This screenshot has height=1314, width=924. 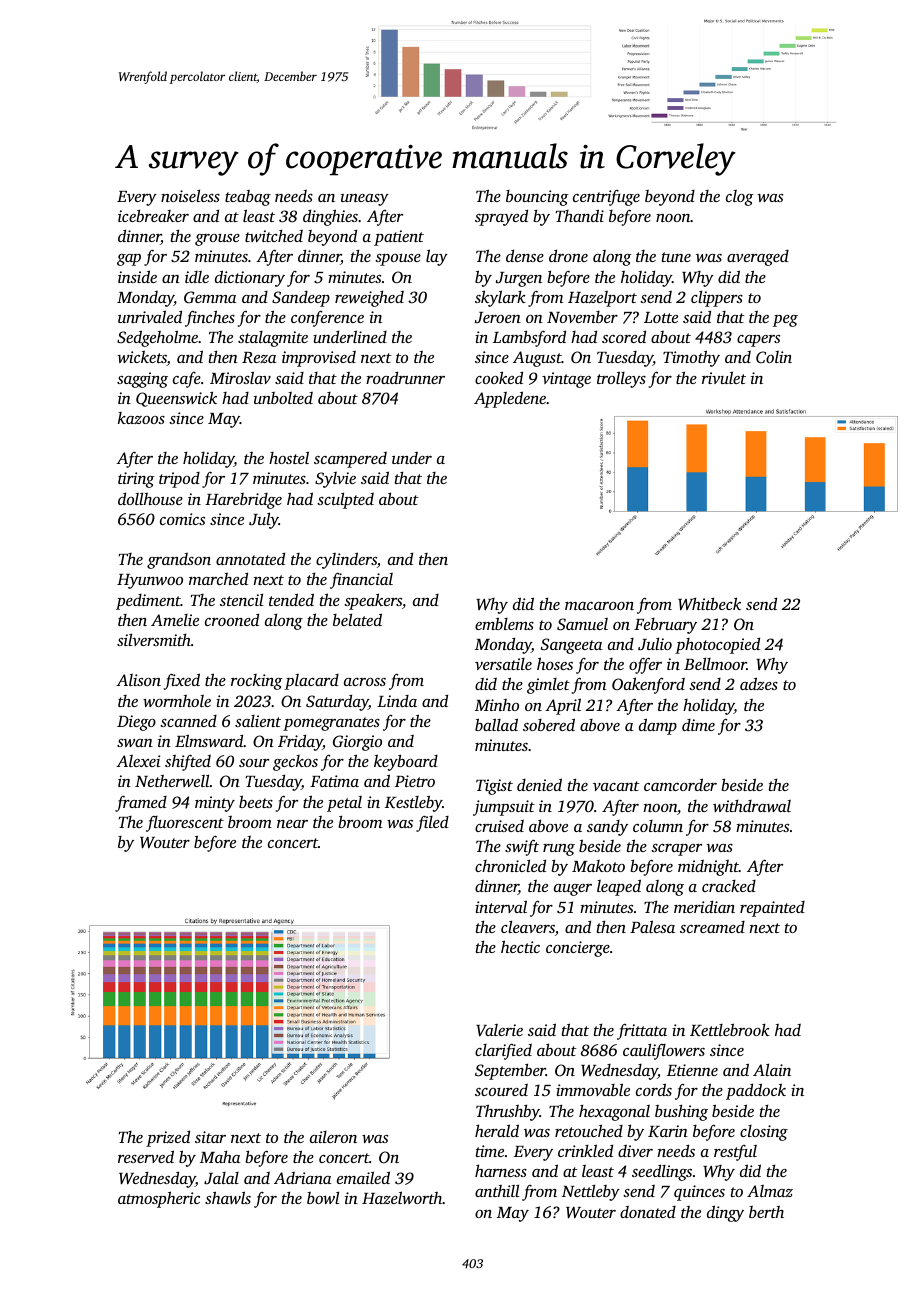 What do you see at coordinates (676, 850) in the screenshot?
I see `scraper` at bounding box center [676, 850].
